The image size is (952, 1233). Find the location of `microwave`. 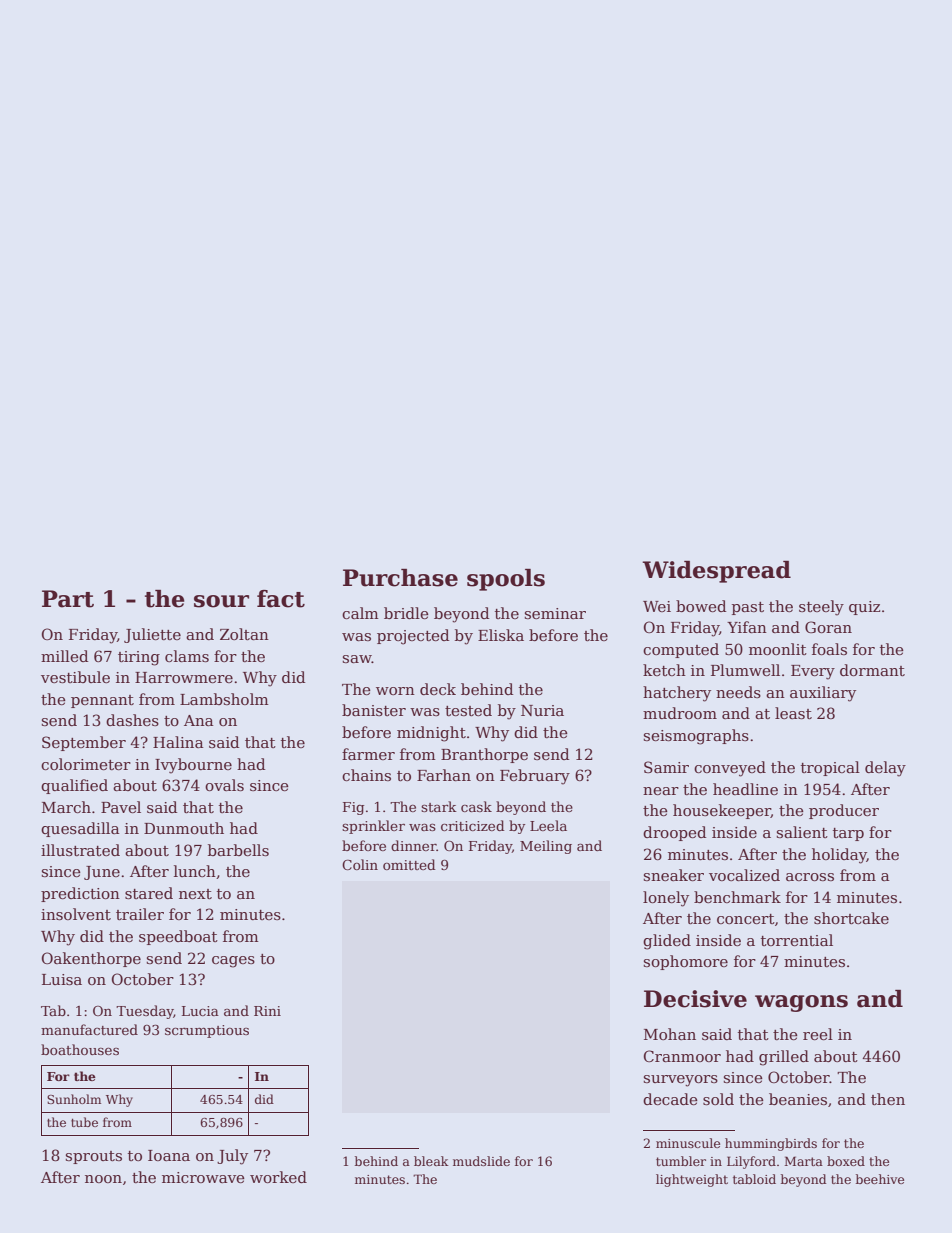

microwave is located at coordinates (203, 1177).
